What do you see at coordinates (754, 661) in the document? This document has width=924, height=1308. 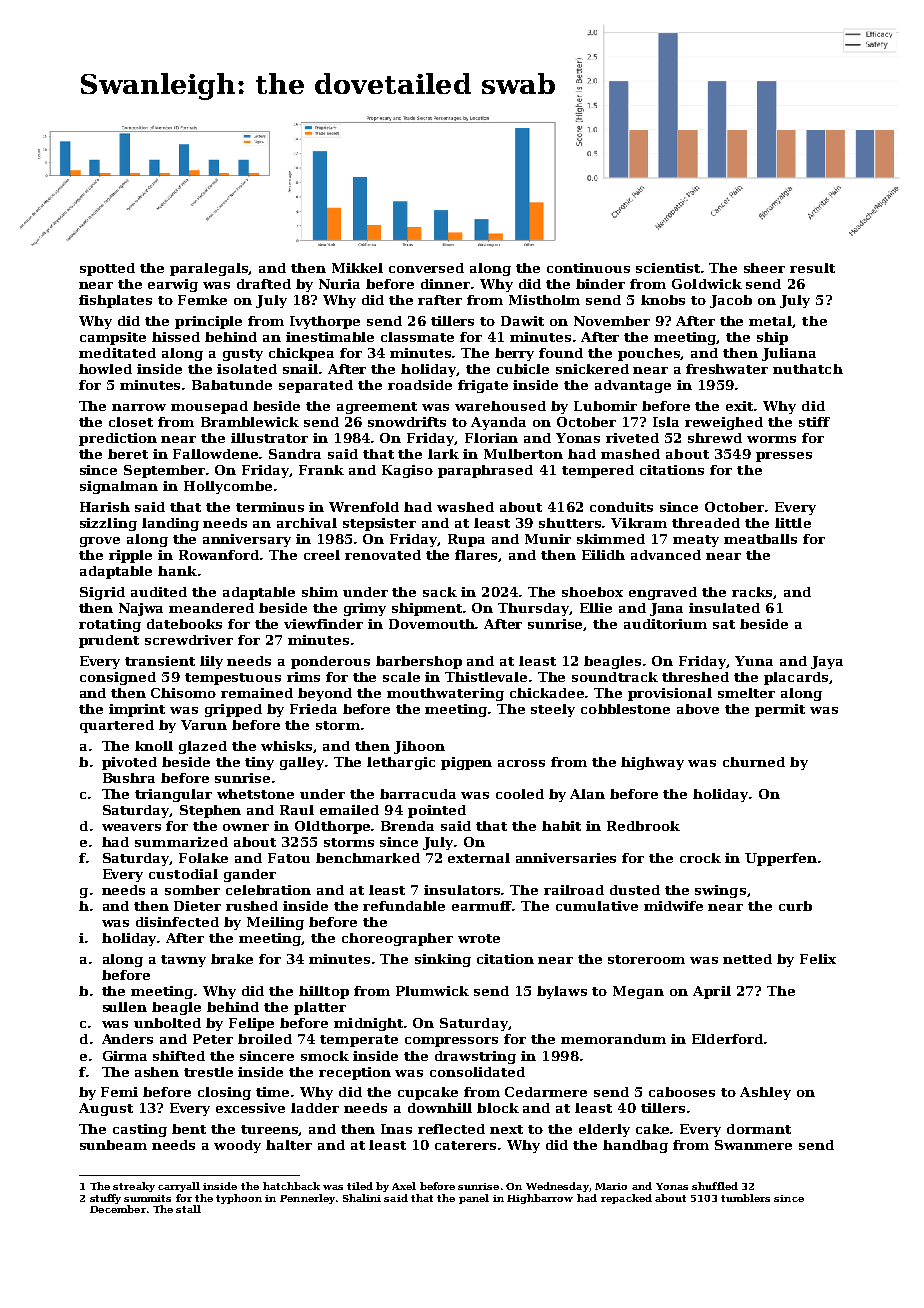 I see `Yuna` at bounding box center [754, 661].
